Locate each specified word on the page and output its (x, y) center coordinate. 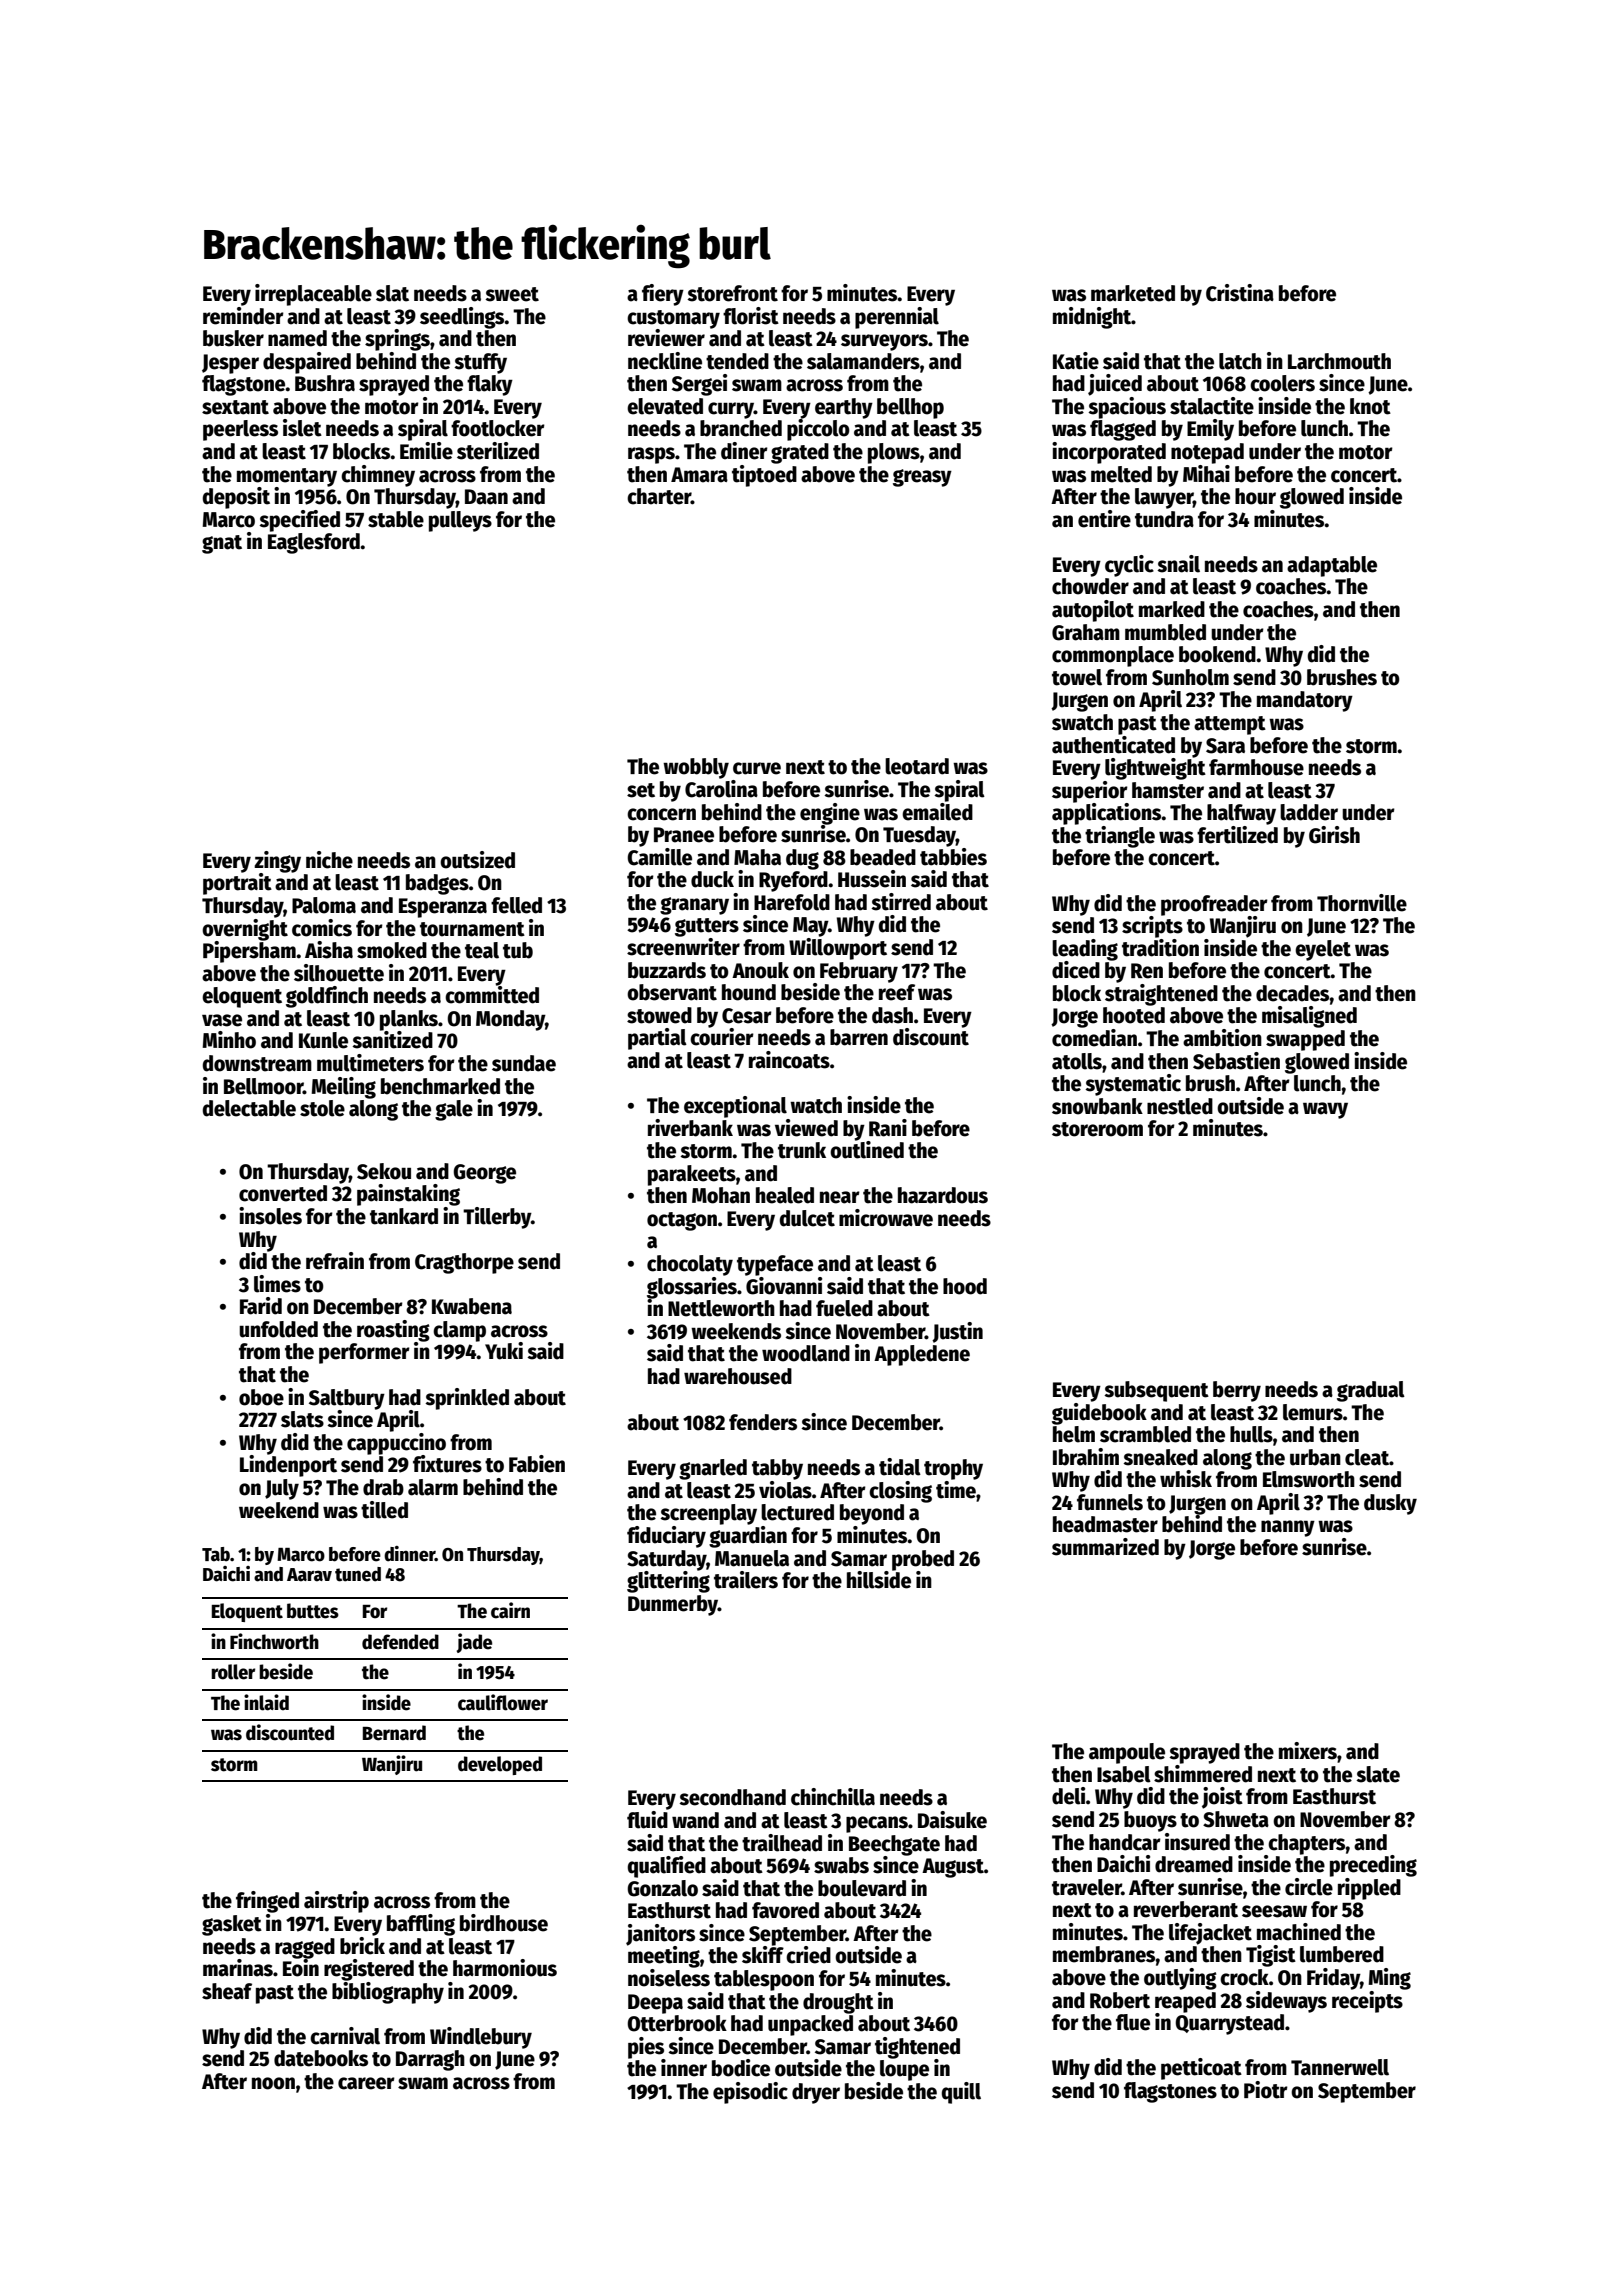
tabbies (953, 857)
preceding (1373, 1866)
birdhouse (504, 1923)
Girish (1334, 835)
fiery (663, 295)
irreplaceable (313, 295)
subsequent (1156, 1391)
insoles (270, 1216)
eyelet (1323, 950)
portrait (237, 884)
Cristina (1240, 293)
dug (802, 859)
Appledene (922, 1355)
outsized (477, 860)
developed (500, 1765)
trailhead (782, 1843)
